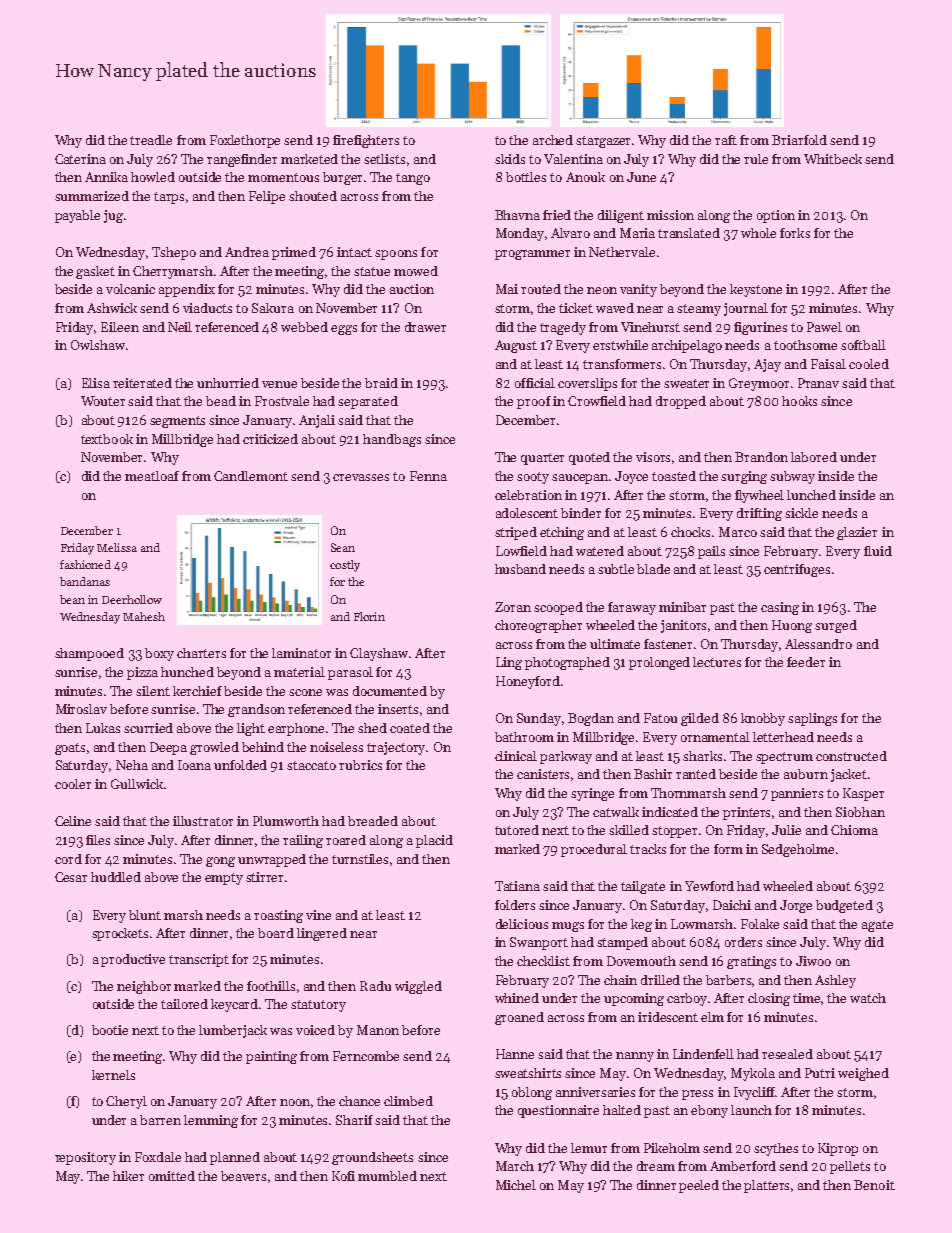  Describe the element at coordinates (243, 1176) in the image. I see `beavers` at that location.
